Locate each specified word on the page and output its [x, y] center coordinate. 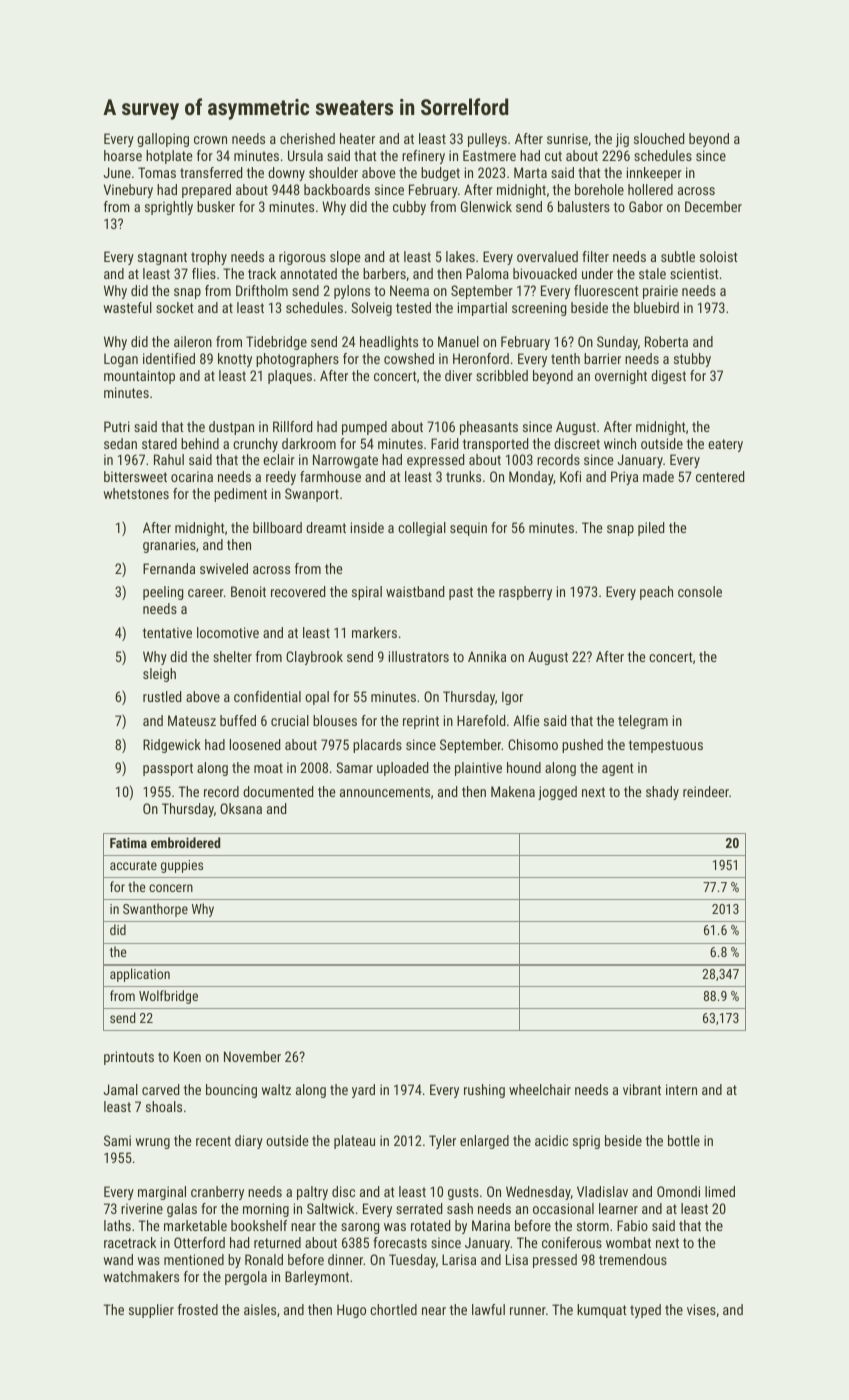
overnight [621, 377]
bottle [684, 1140]
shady [662, 793]
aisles [260, 1309]
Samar [354, 767]
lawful [488, 1309]
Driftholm [262, 290]
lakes [460, 256]
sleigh [159, 675]
